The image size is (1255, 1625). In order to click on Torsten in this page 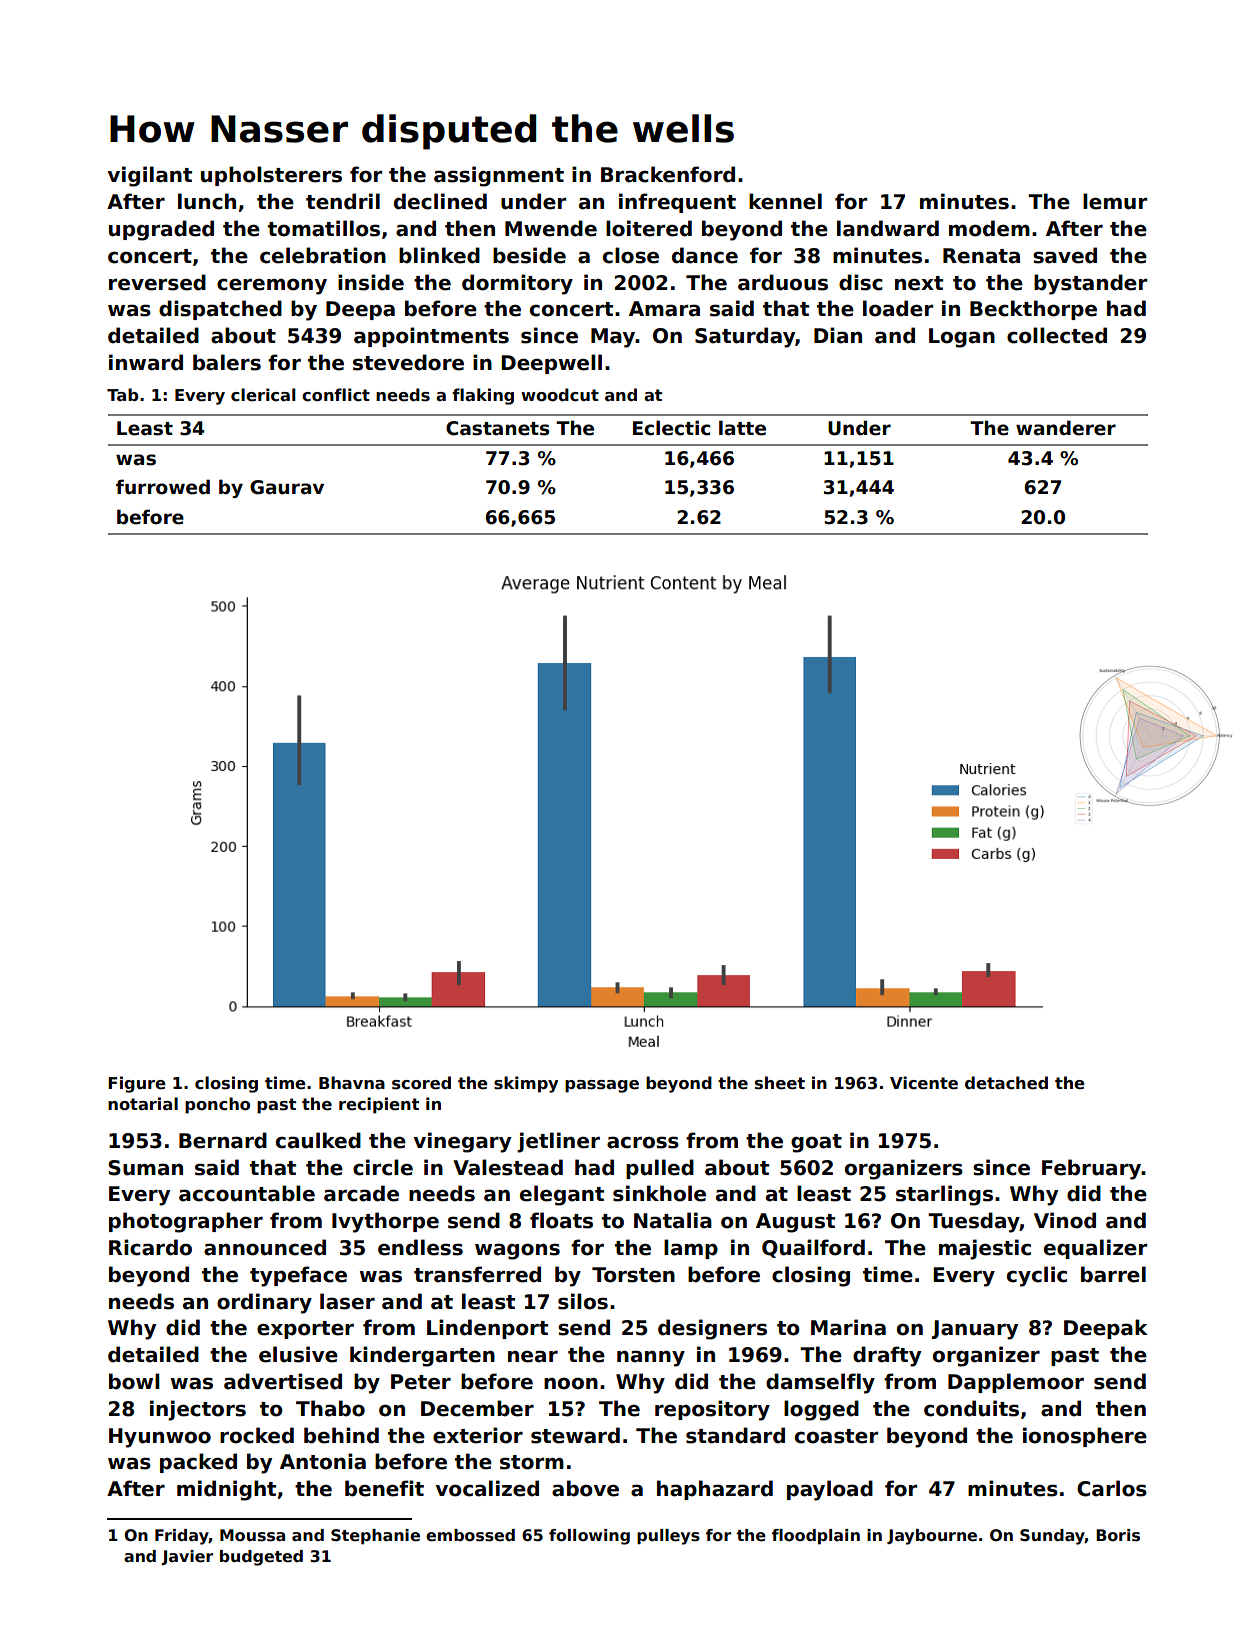, I will do `click(633, 1275)`.
